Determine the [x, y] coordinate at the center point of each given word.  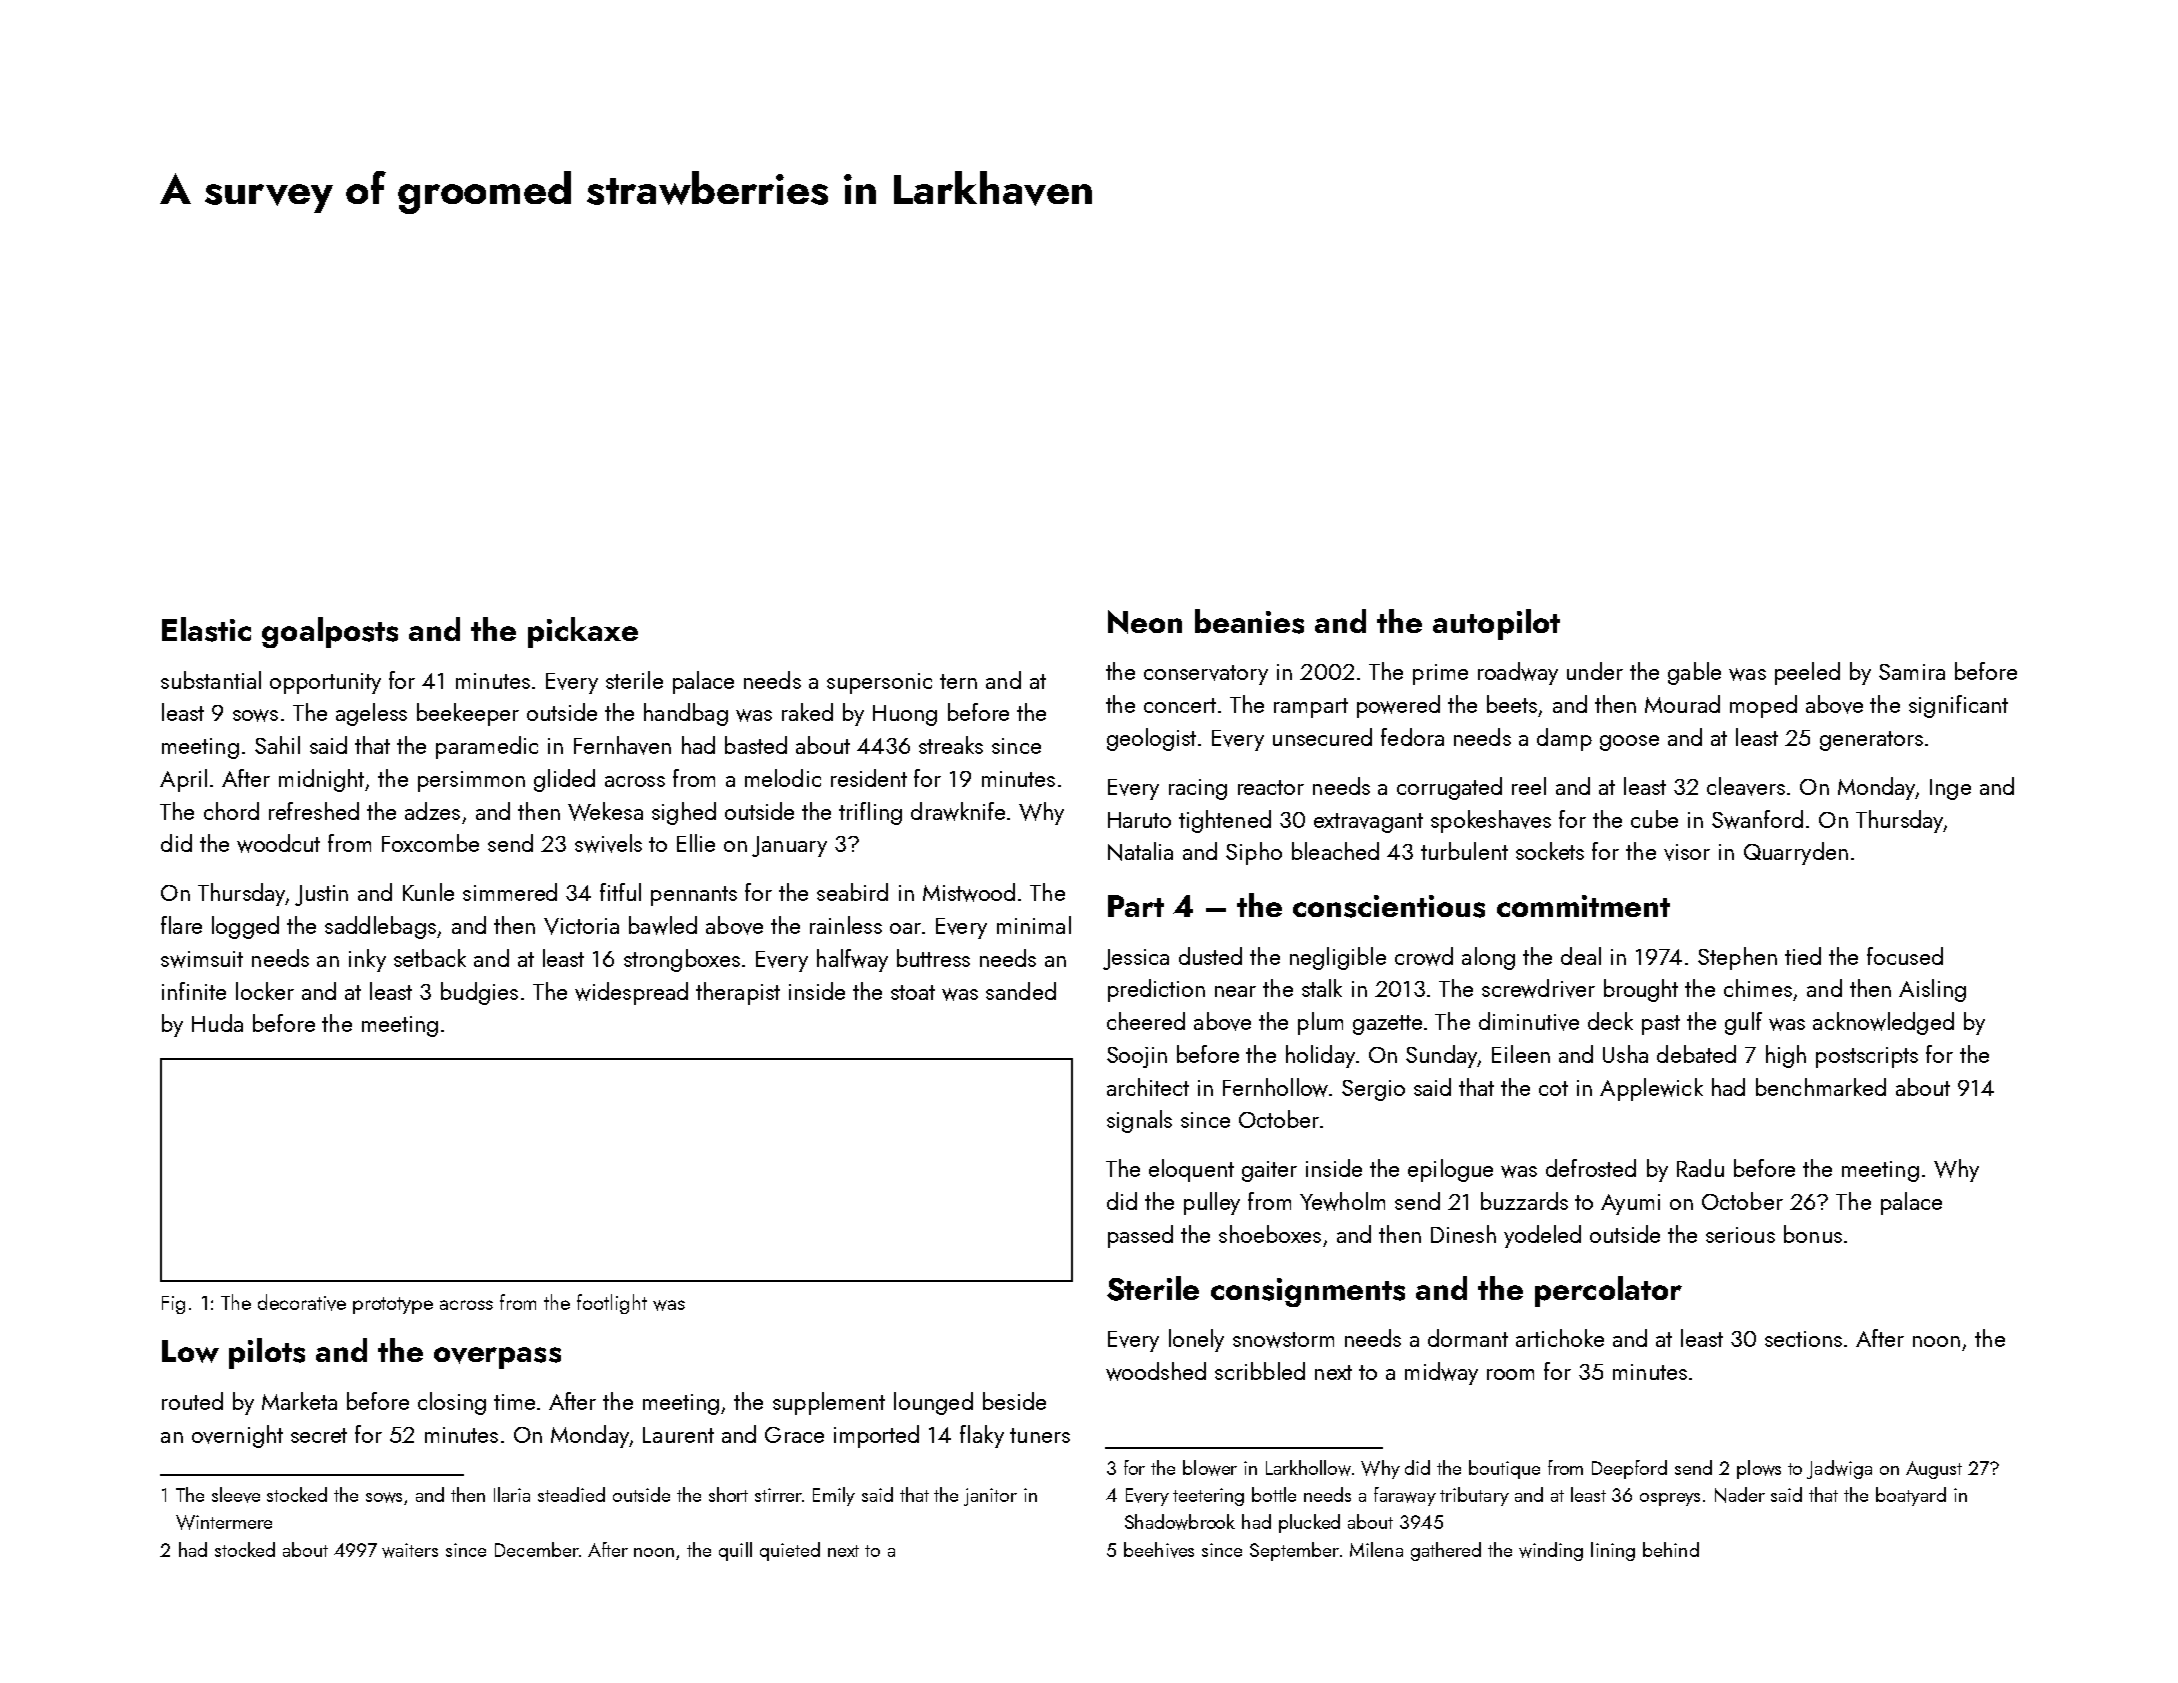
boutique [1504, 1469]
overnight [237, 1436]
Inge [1950, 789]
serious [1740, 1235]
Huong [905, 715]
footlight [612, 1304]
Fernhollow [1275, 1087]
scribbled [1260, 1371]
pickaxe [583, 632]
